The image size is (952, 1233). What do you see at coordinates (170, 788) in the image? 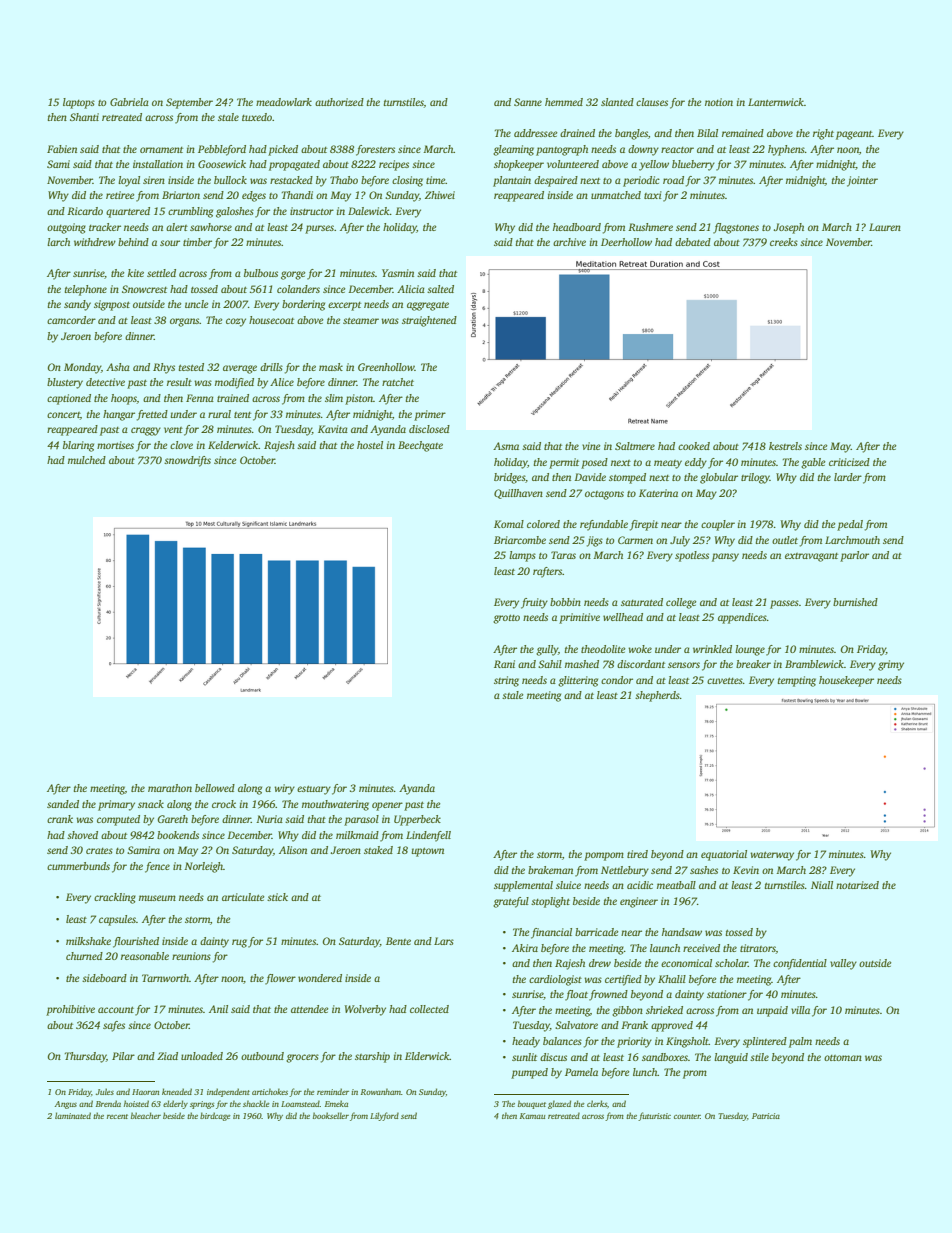
I see `marathon` at bounding box center [170, 788].
